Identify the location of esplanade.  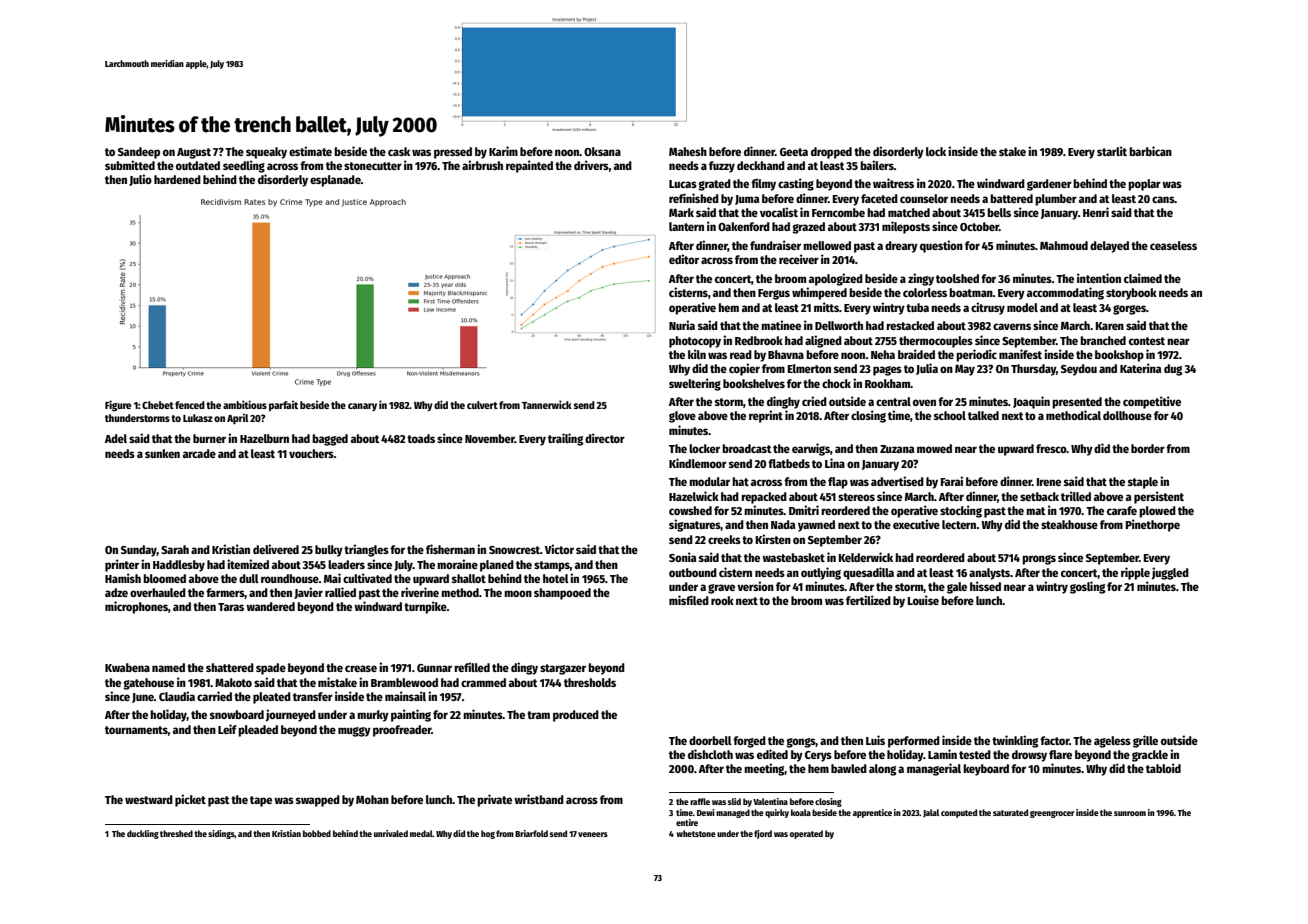
(335, 181).
